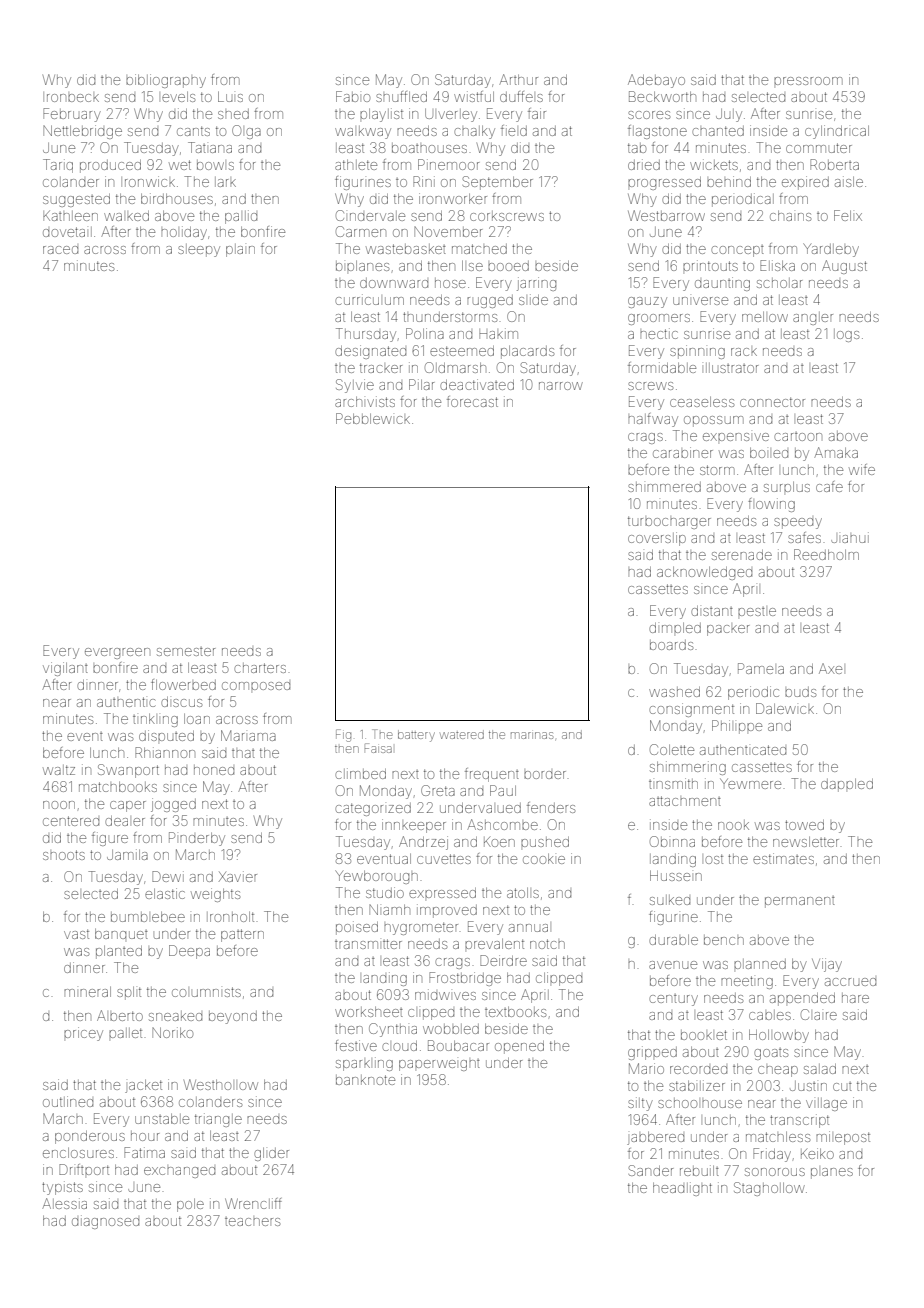  What do you see at coordinates (651, 1170) in the document?
I see `Sander` at bounding box center [651, 1170].
